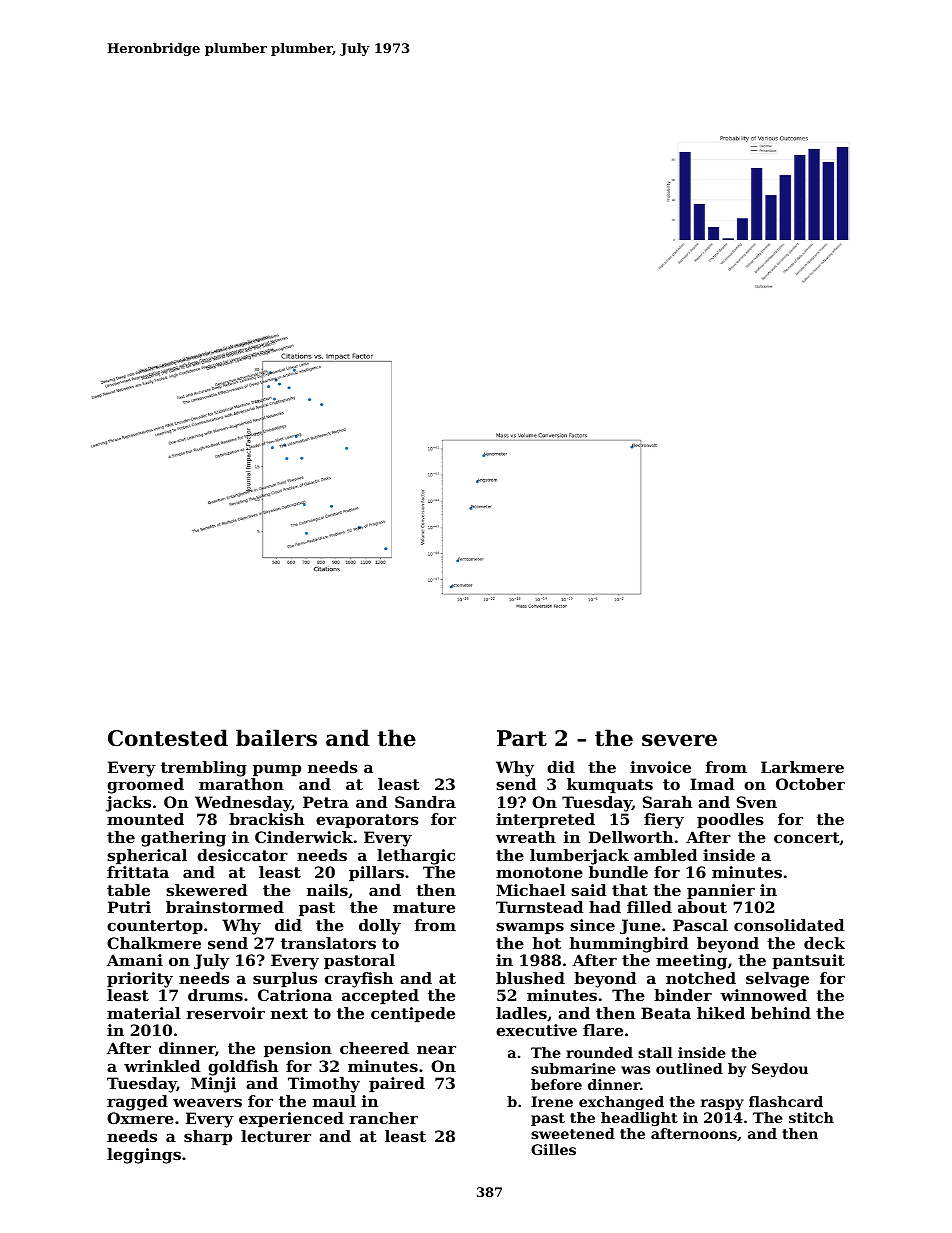 Image resolution: width=952 pixels, height=1233 pixels. I want to click on poodles, so click(730, 820).
